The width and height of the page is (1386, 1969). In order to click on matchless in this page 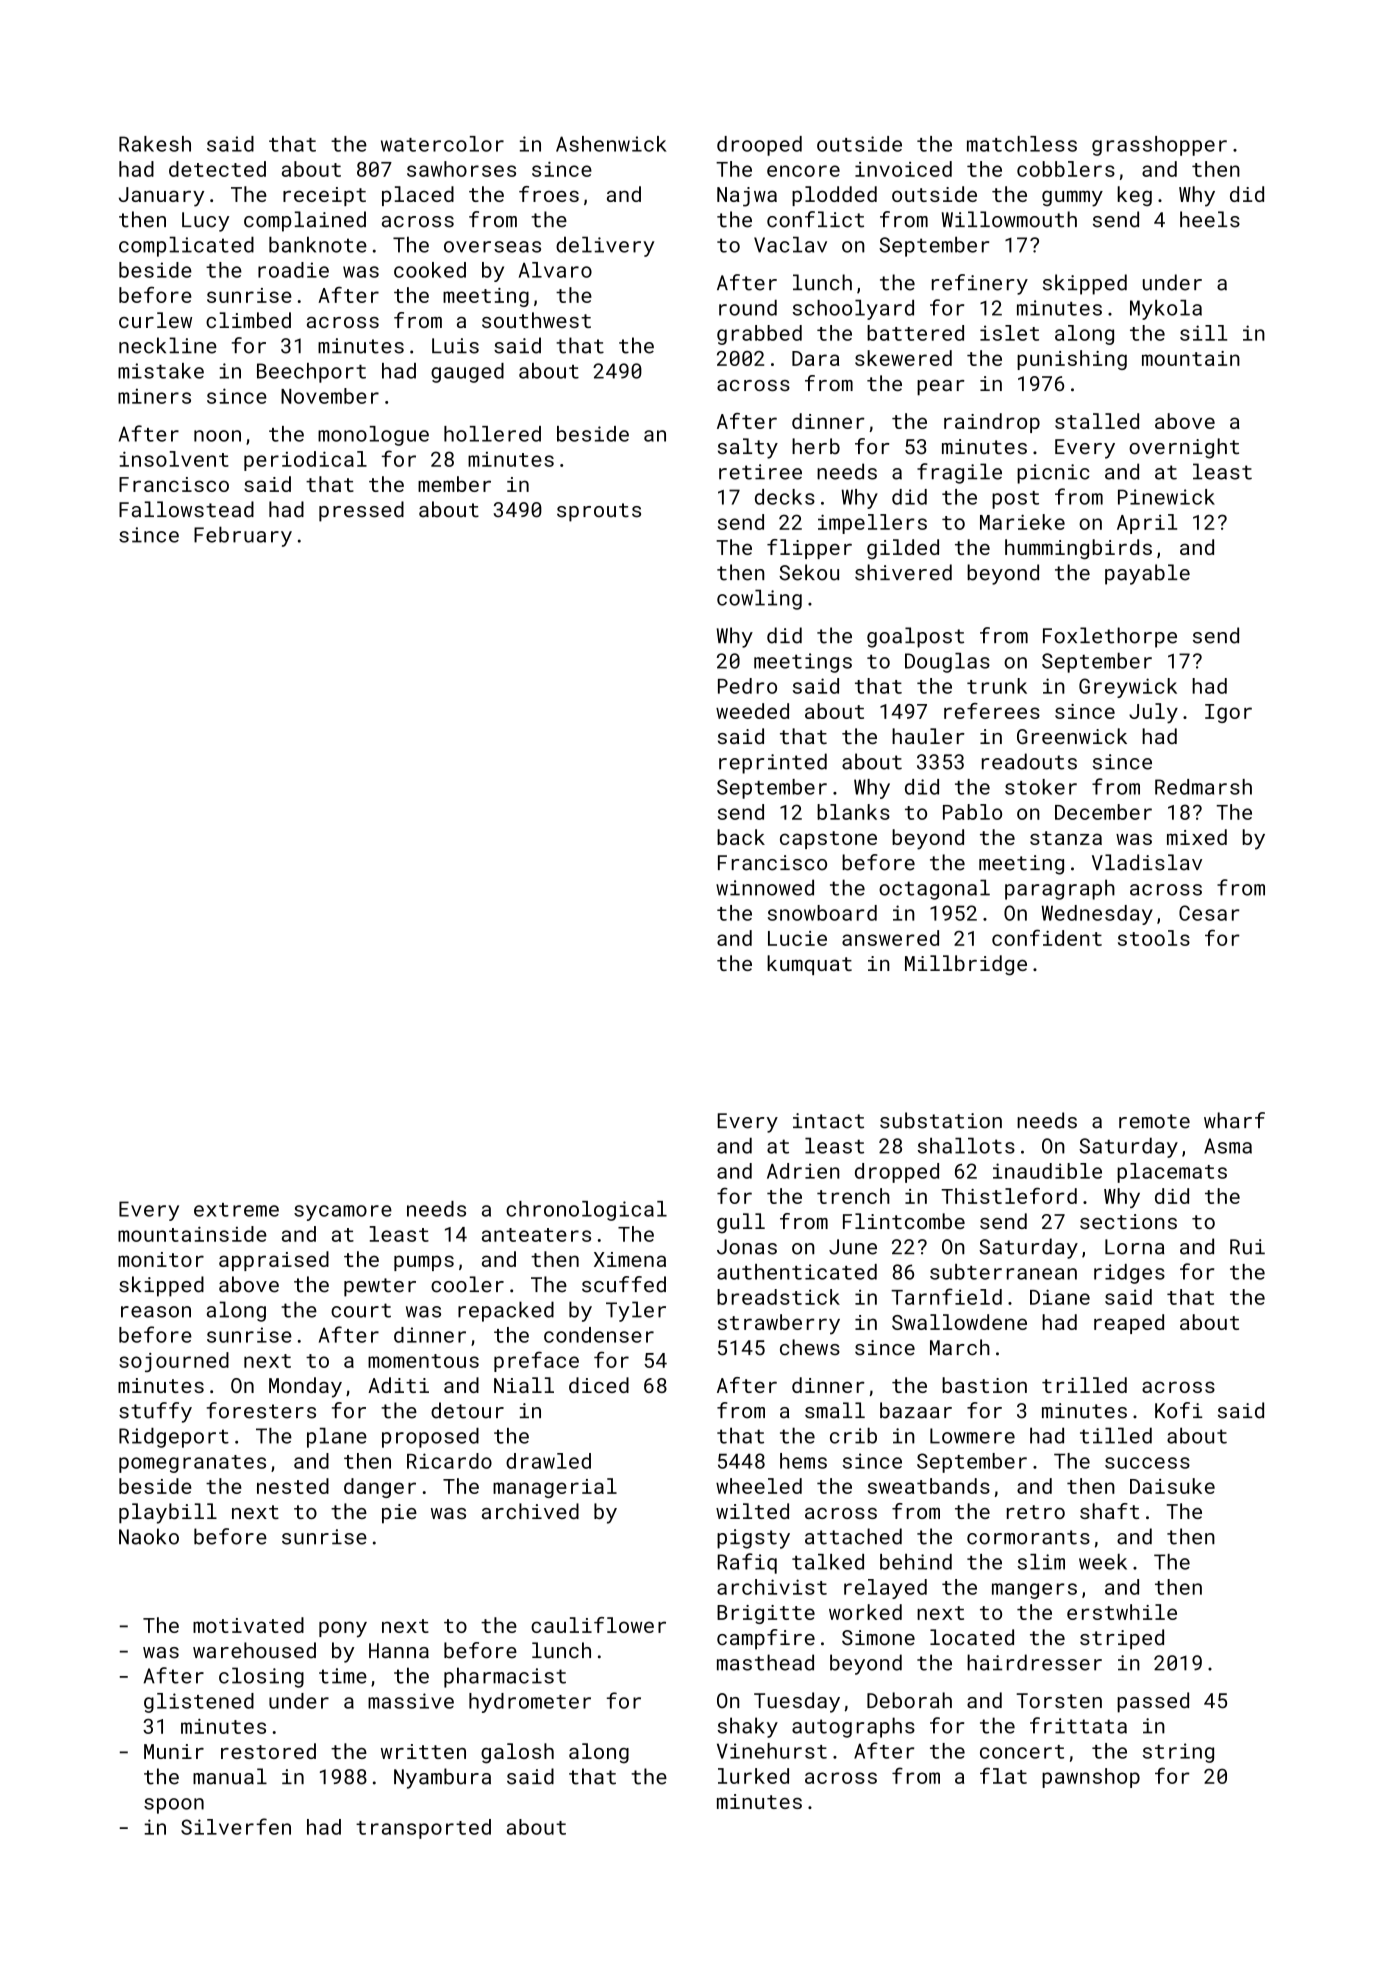, I will do `click(1022, 144)`.
